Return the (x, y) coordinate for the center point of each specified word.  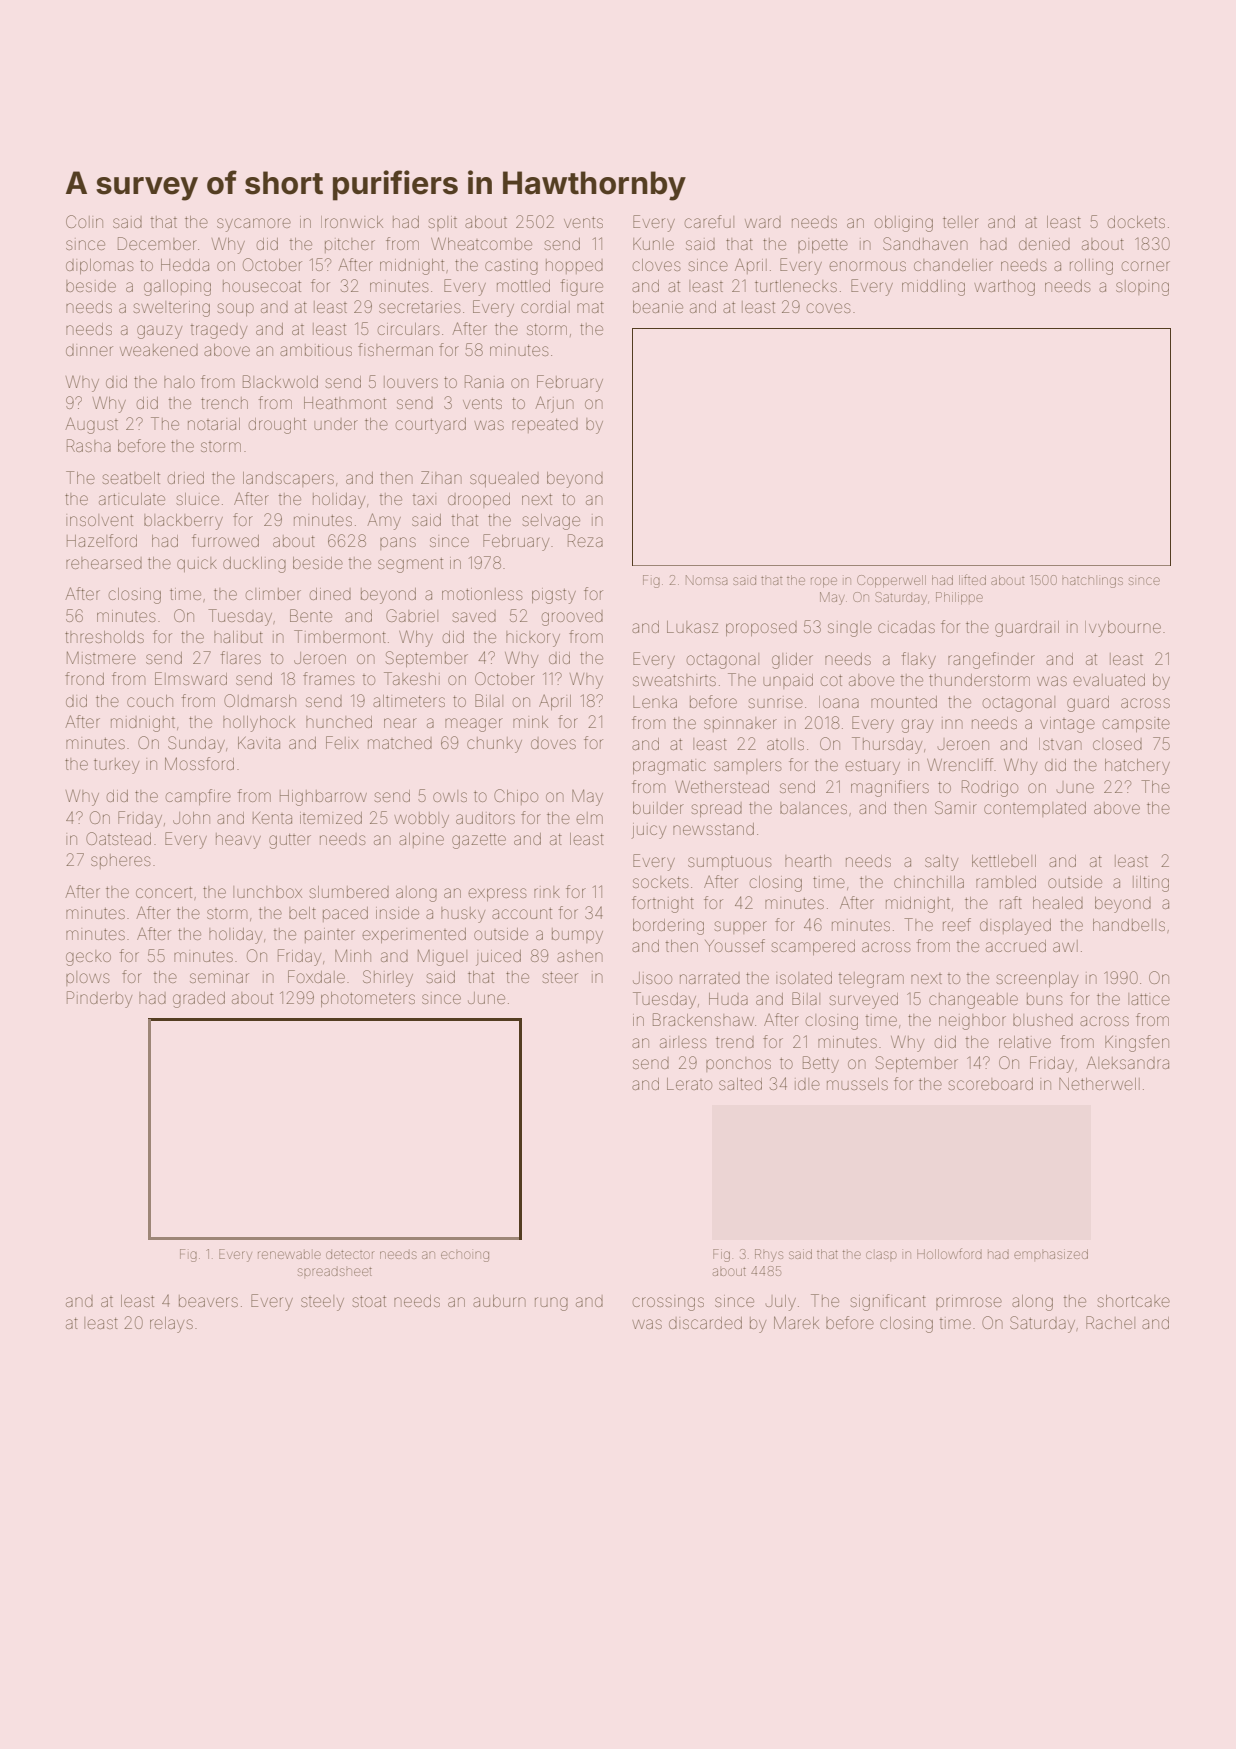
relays (171, 1325)
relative (1025, 1042)
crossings (668, 1304)
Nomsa (707, 580)
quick (197, 564)
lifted (972, 579)
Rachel (1110, 1322)
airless (683, 1042)
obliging (904, 224)
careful (709, 221)
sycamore (254, 225)
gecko (88, 958)
